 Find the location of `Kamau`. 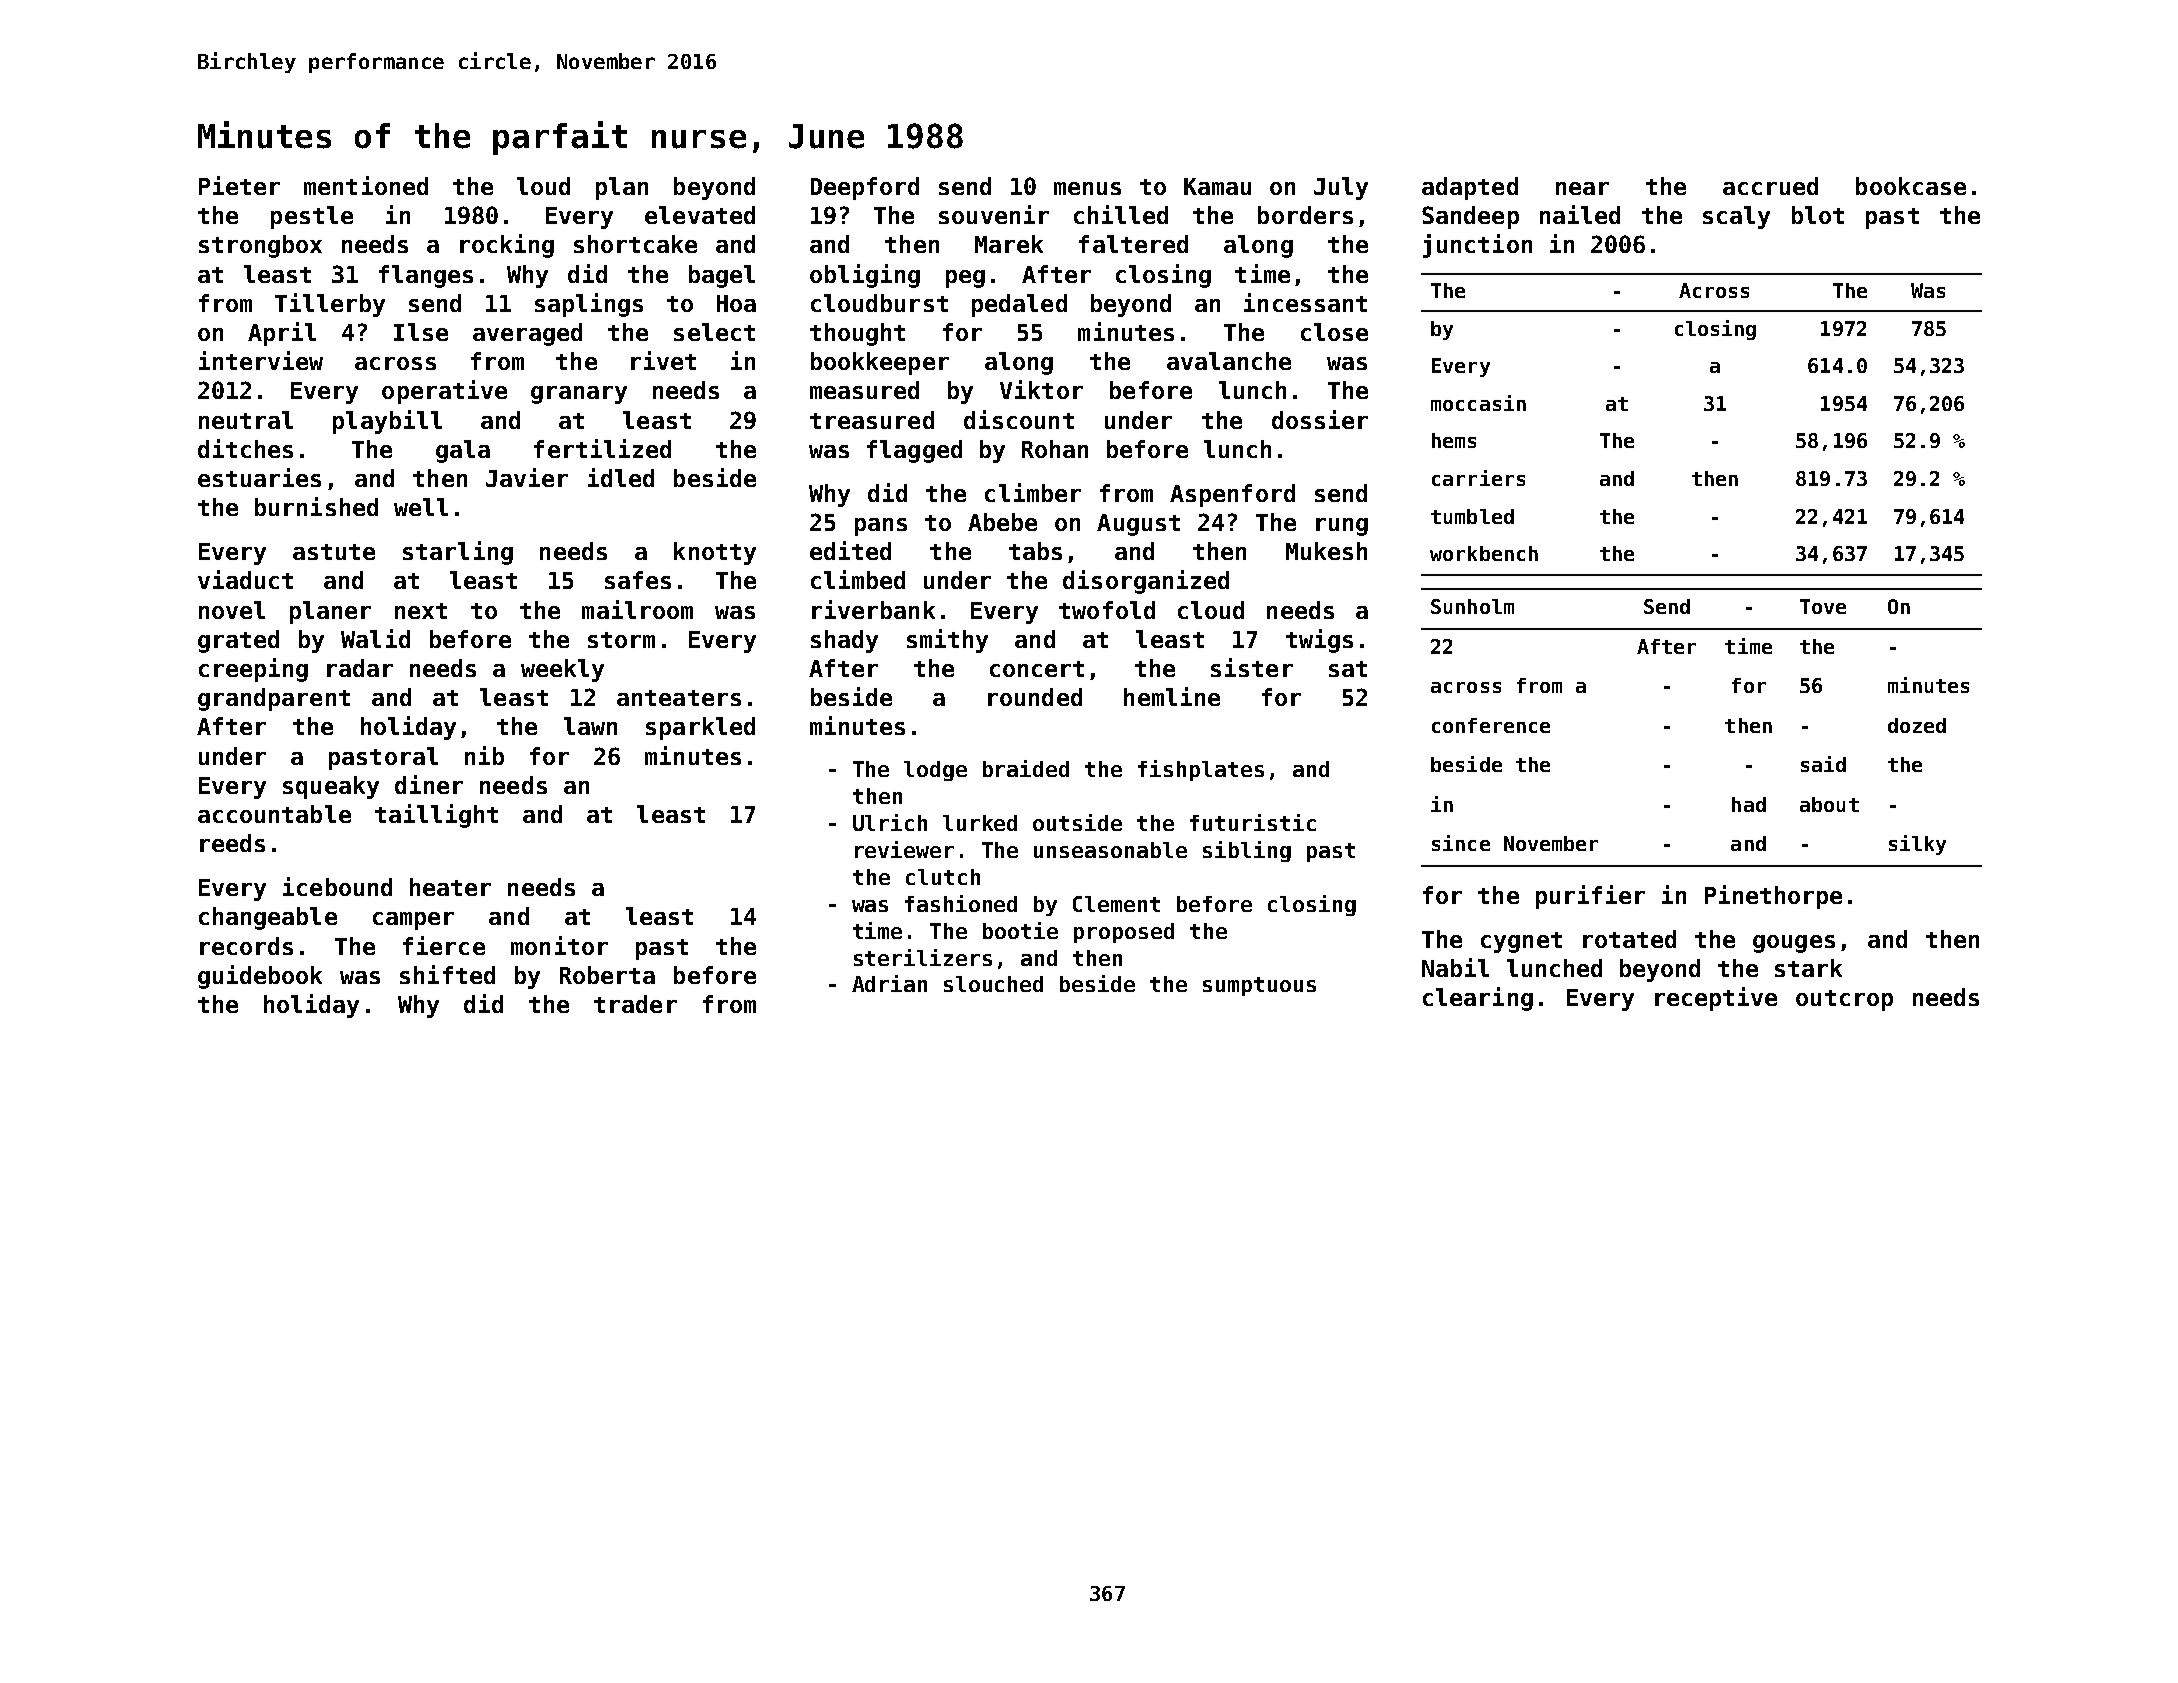

Kamau is located at coordinates (1217, 186).
